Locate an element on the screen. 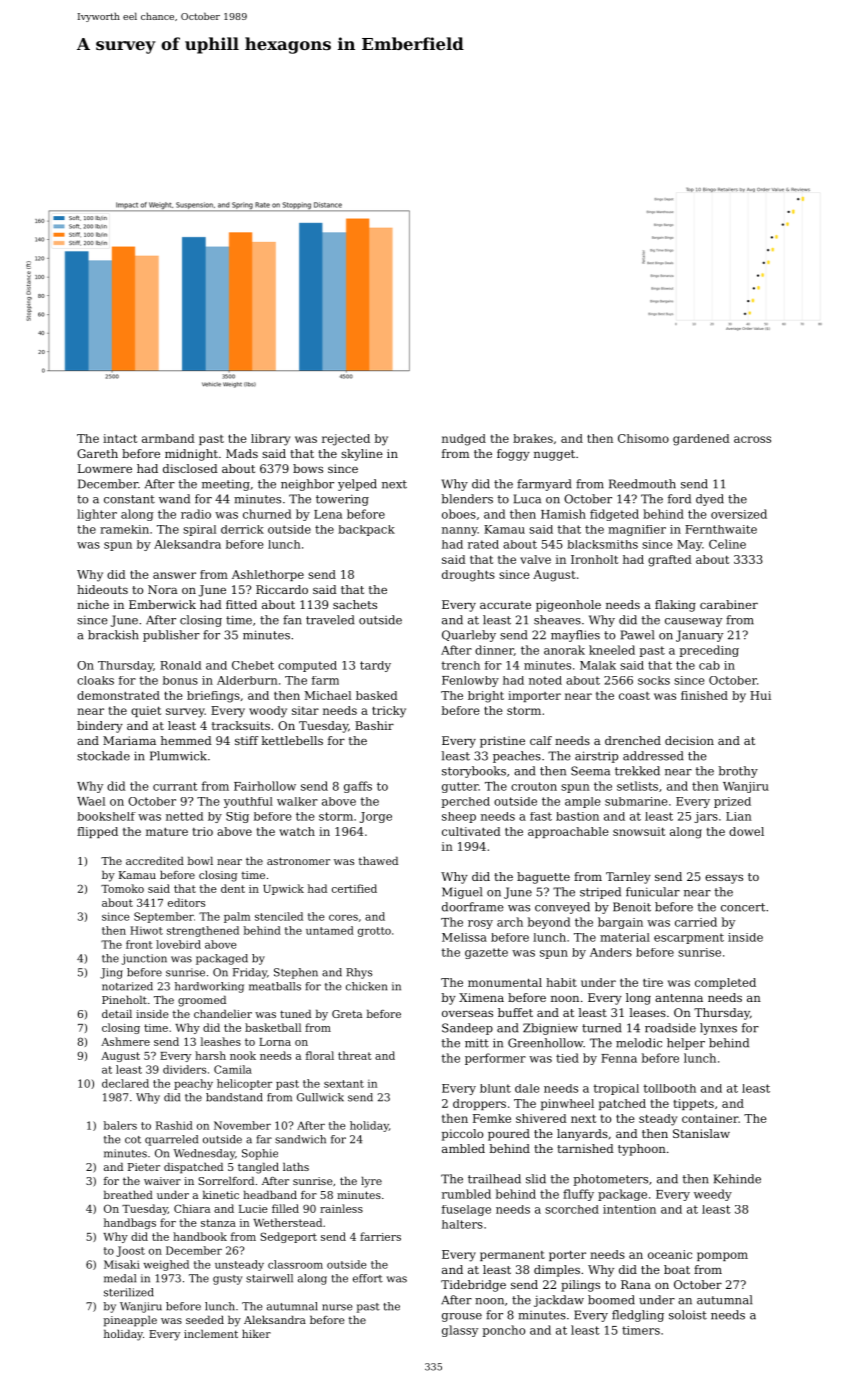 This screenshot has height=1400, width=849. nudged is located at coordinates (464, 440).
